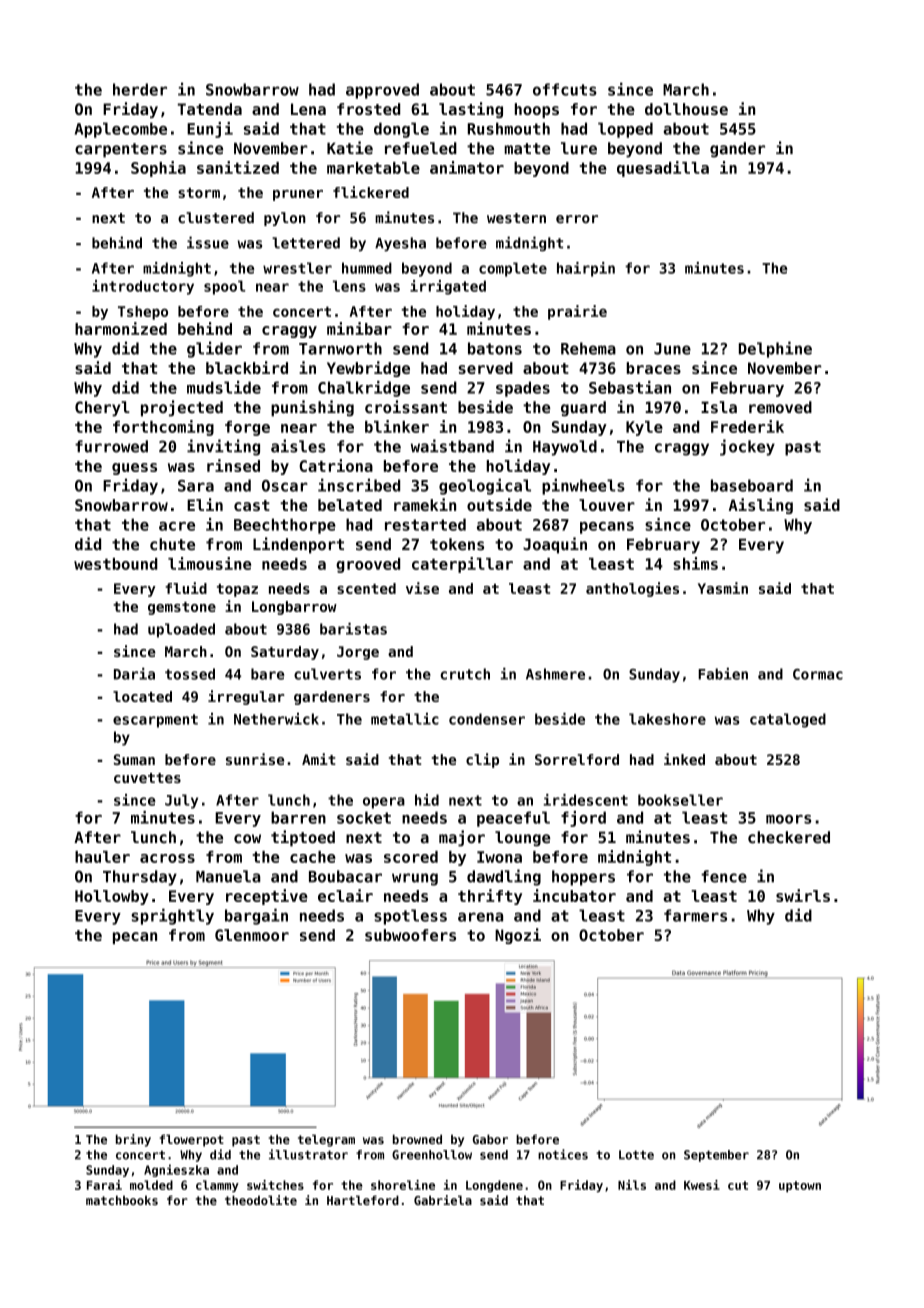 The image size is (924, 1308). What do you see at coordinates (632, 1185) in the screenshot?
I see `Nils` at bounding box center [632, 1185].
